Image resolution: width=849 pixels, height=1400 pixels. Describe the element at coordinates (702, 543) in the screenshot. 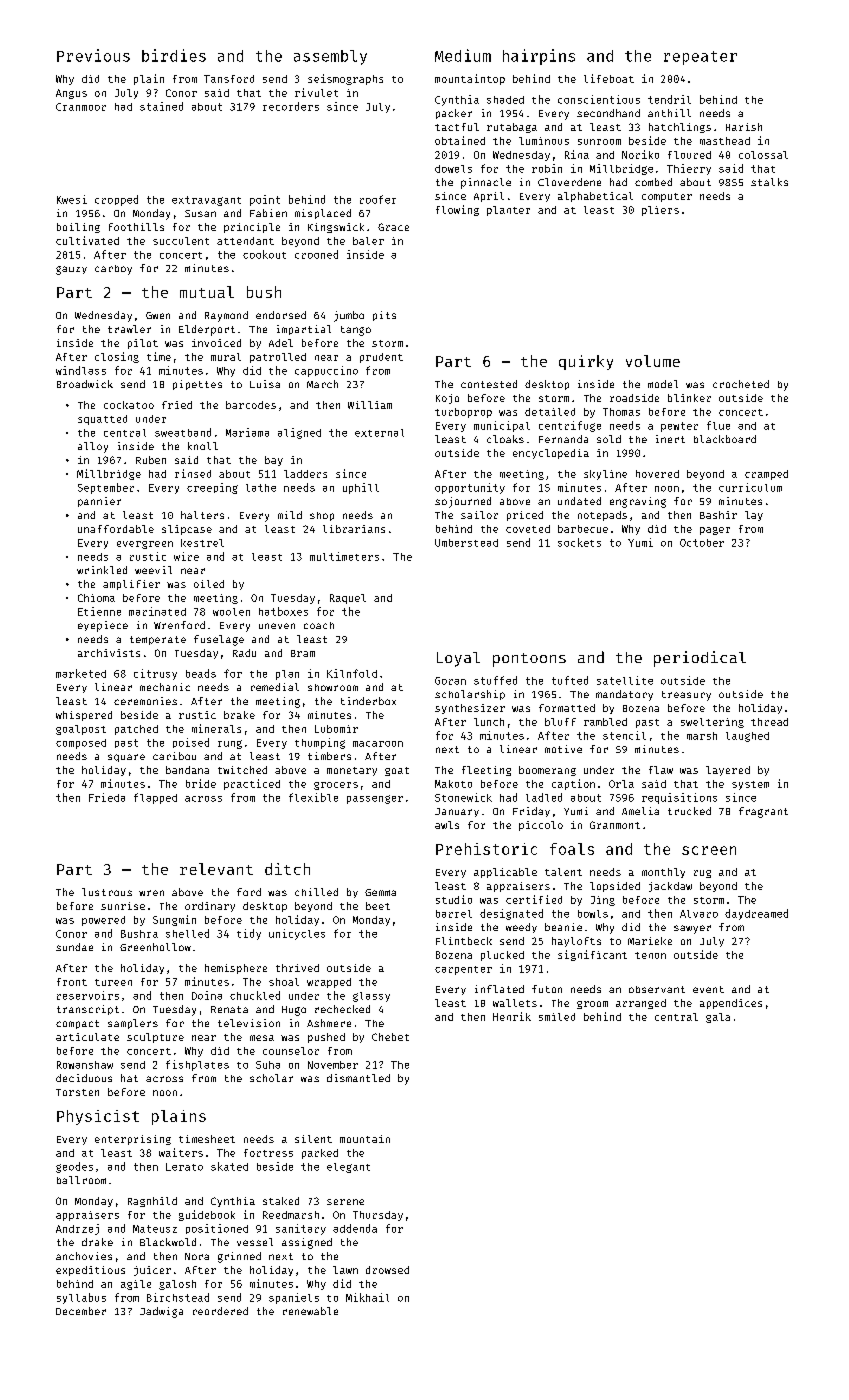

I see `October` at that location.
